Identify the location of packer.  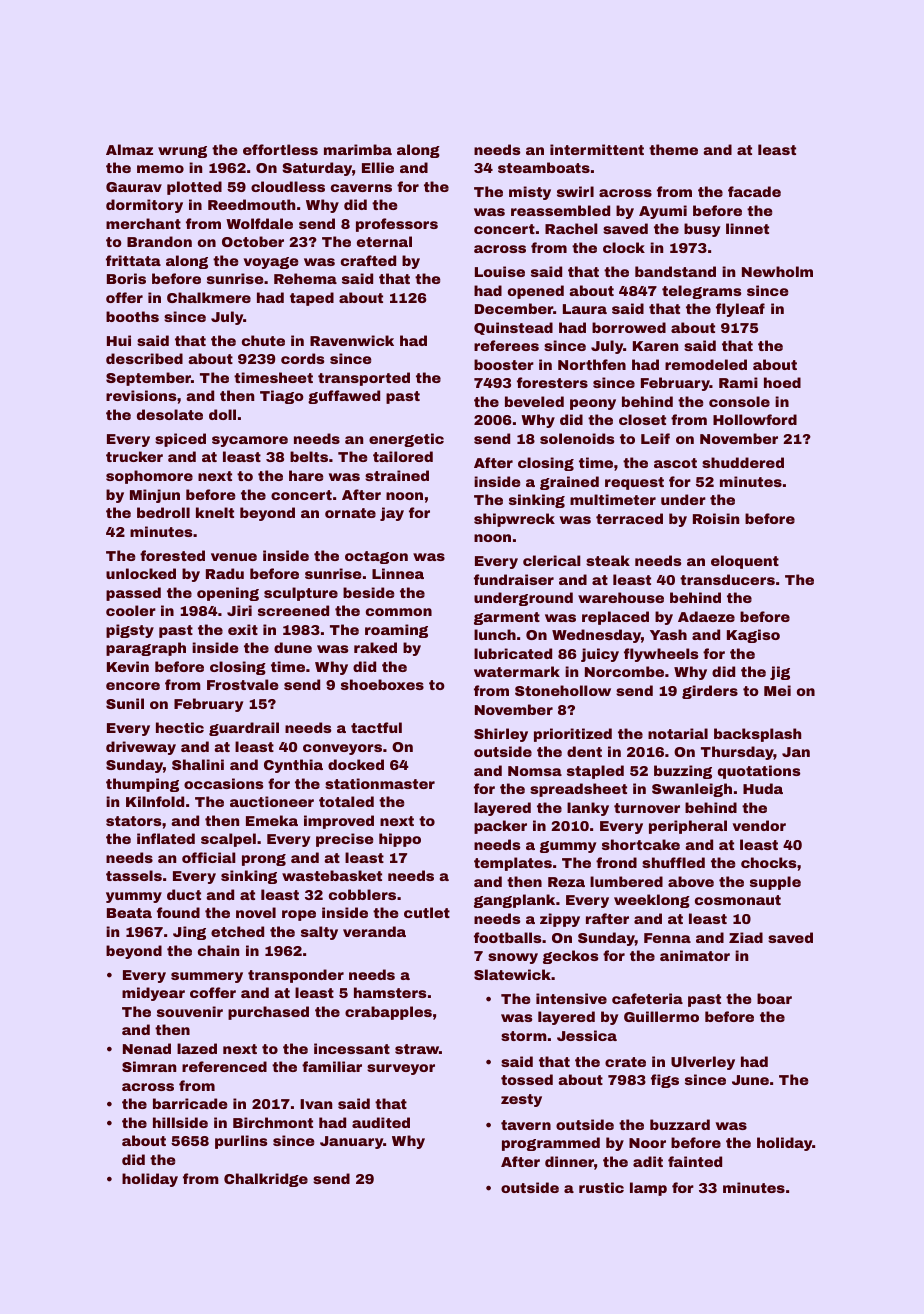
(500, 827).
